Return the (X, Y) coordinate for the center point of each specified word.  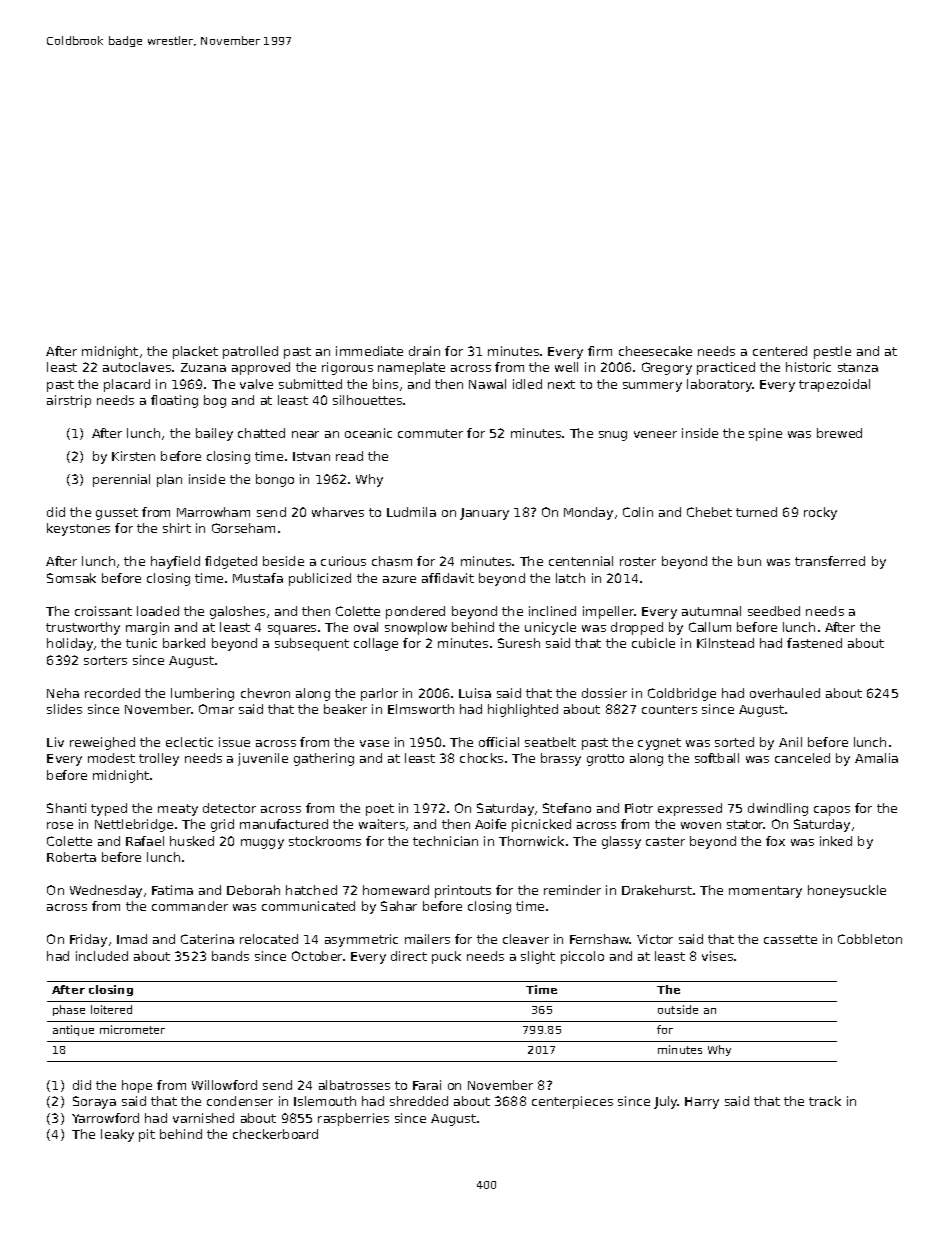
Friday (88, 940)
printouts (463, 891)
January (484, 514)
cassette (790, 939)
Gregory (667, 368)
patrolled (250, 352)
